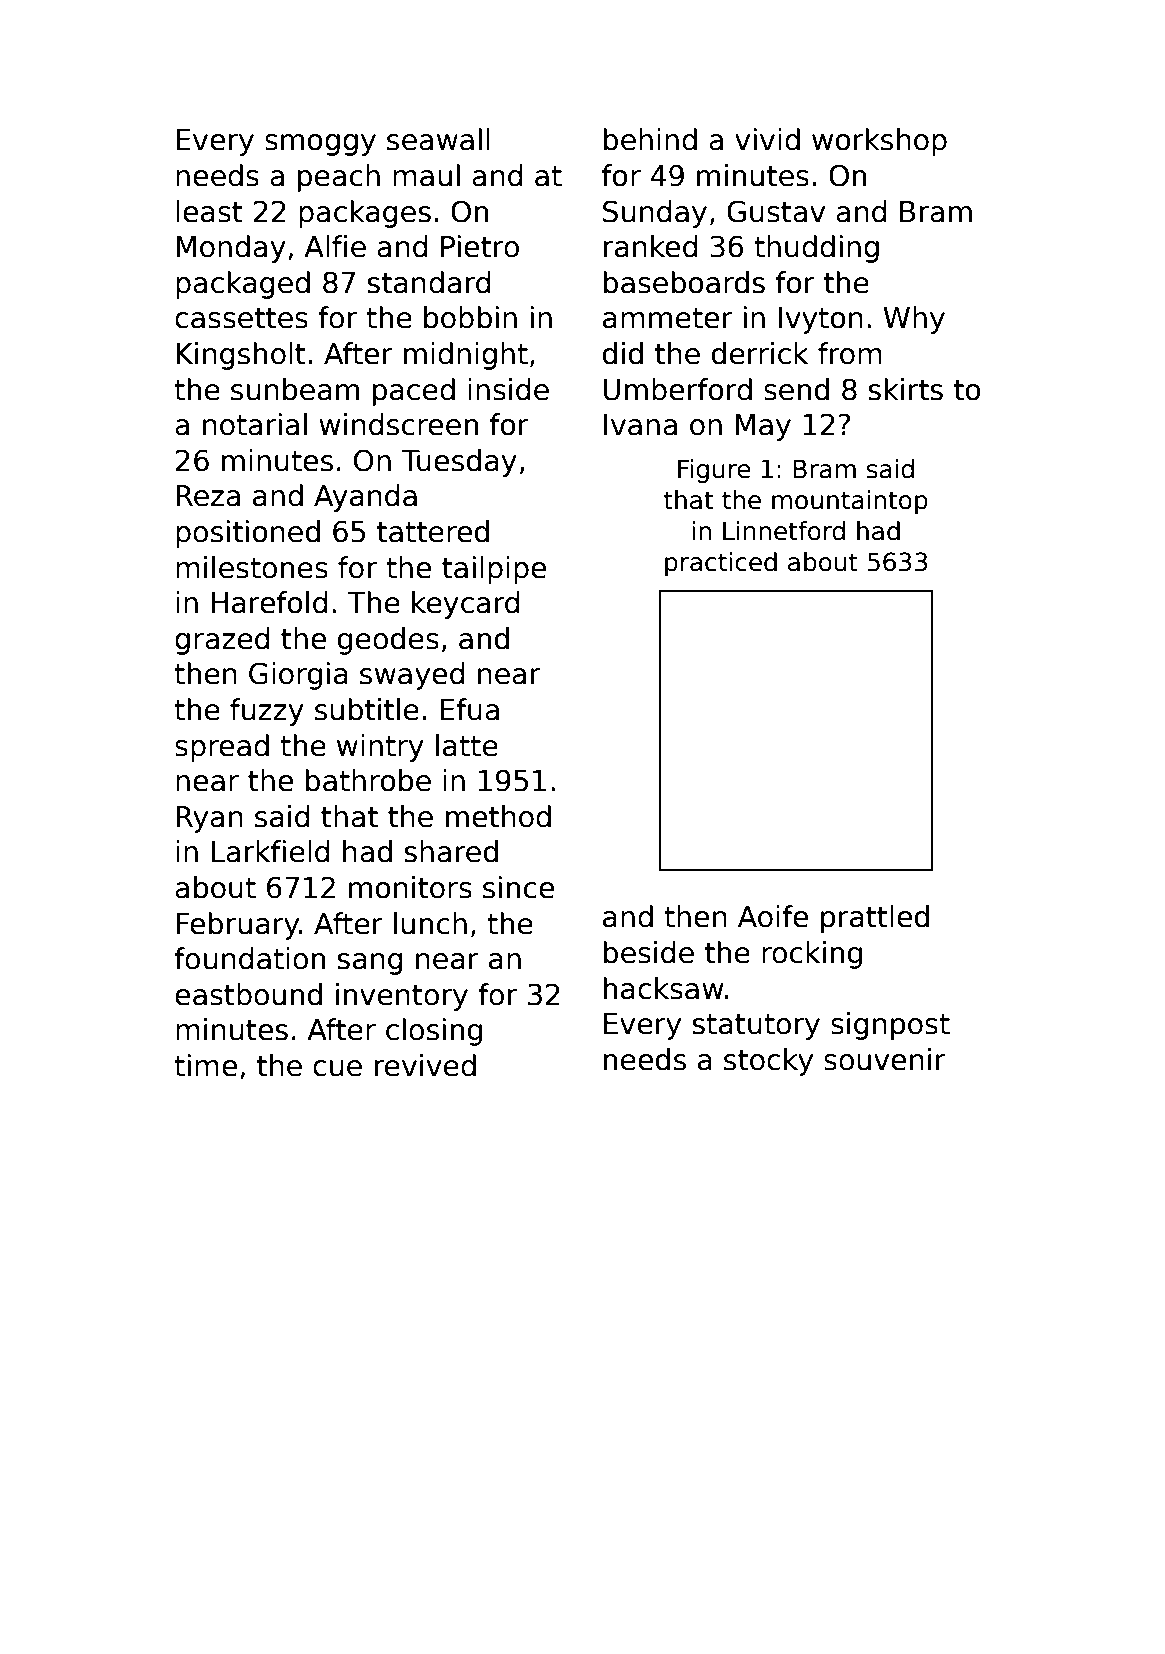  What do you see at coordinates (270, 851) in the screenshot?
I see `Larkfield` at bounding box center [270, 851].
